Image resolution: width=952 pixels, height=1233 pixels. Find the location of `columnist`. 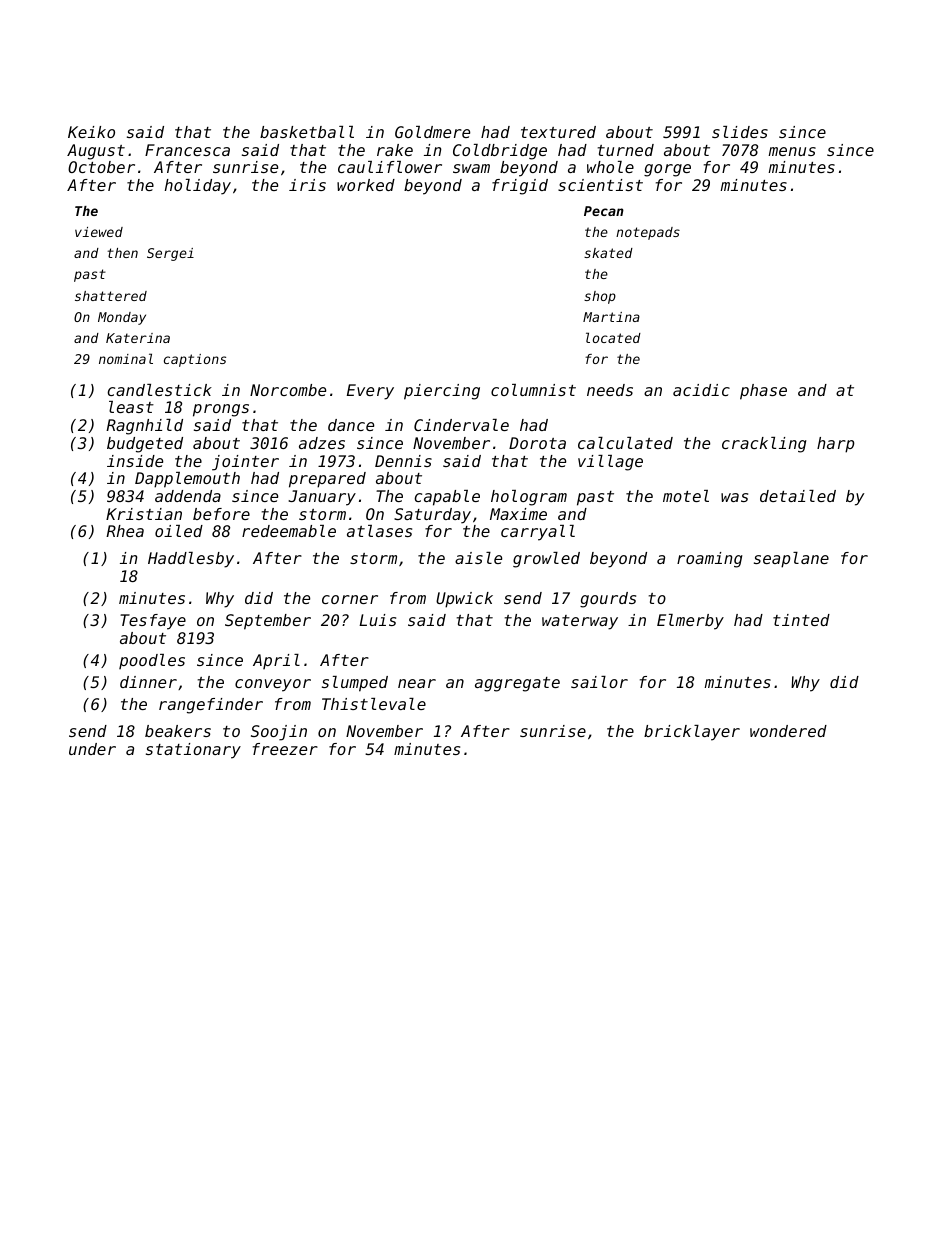

columnist is located at coordinates (533, 390).
